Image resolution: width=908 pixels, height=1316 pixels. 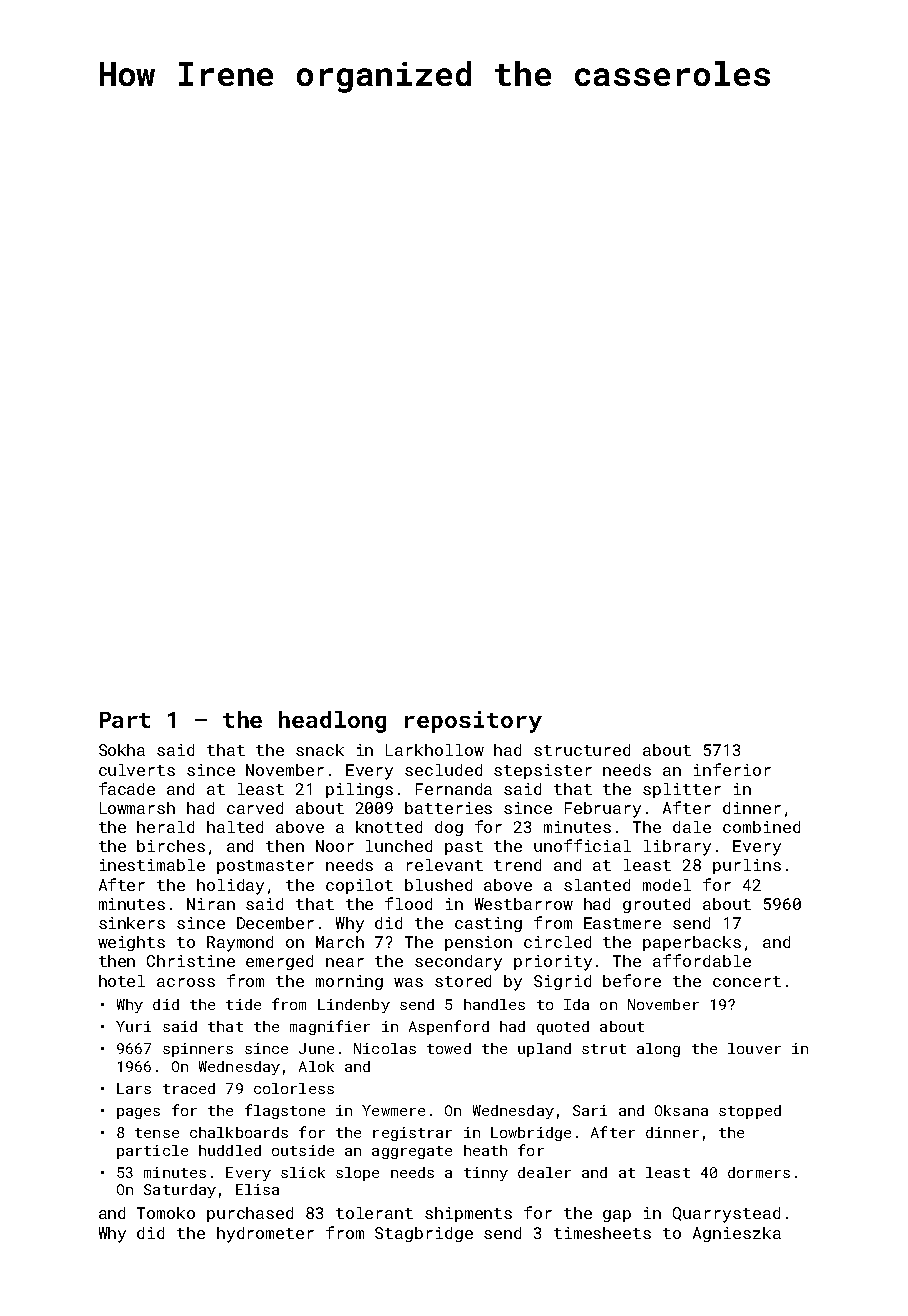 What do you see at coordinates (340, 942) in the page?
I see `March` at bounding box center [340, 942].
